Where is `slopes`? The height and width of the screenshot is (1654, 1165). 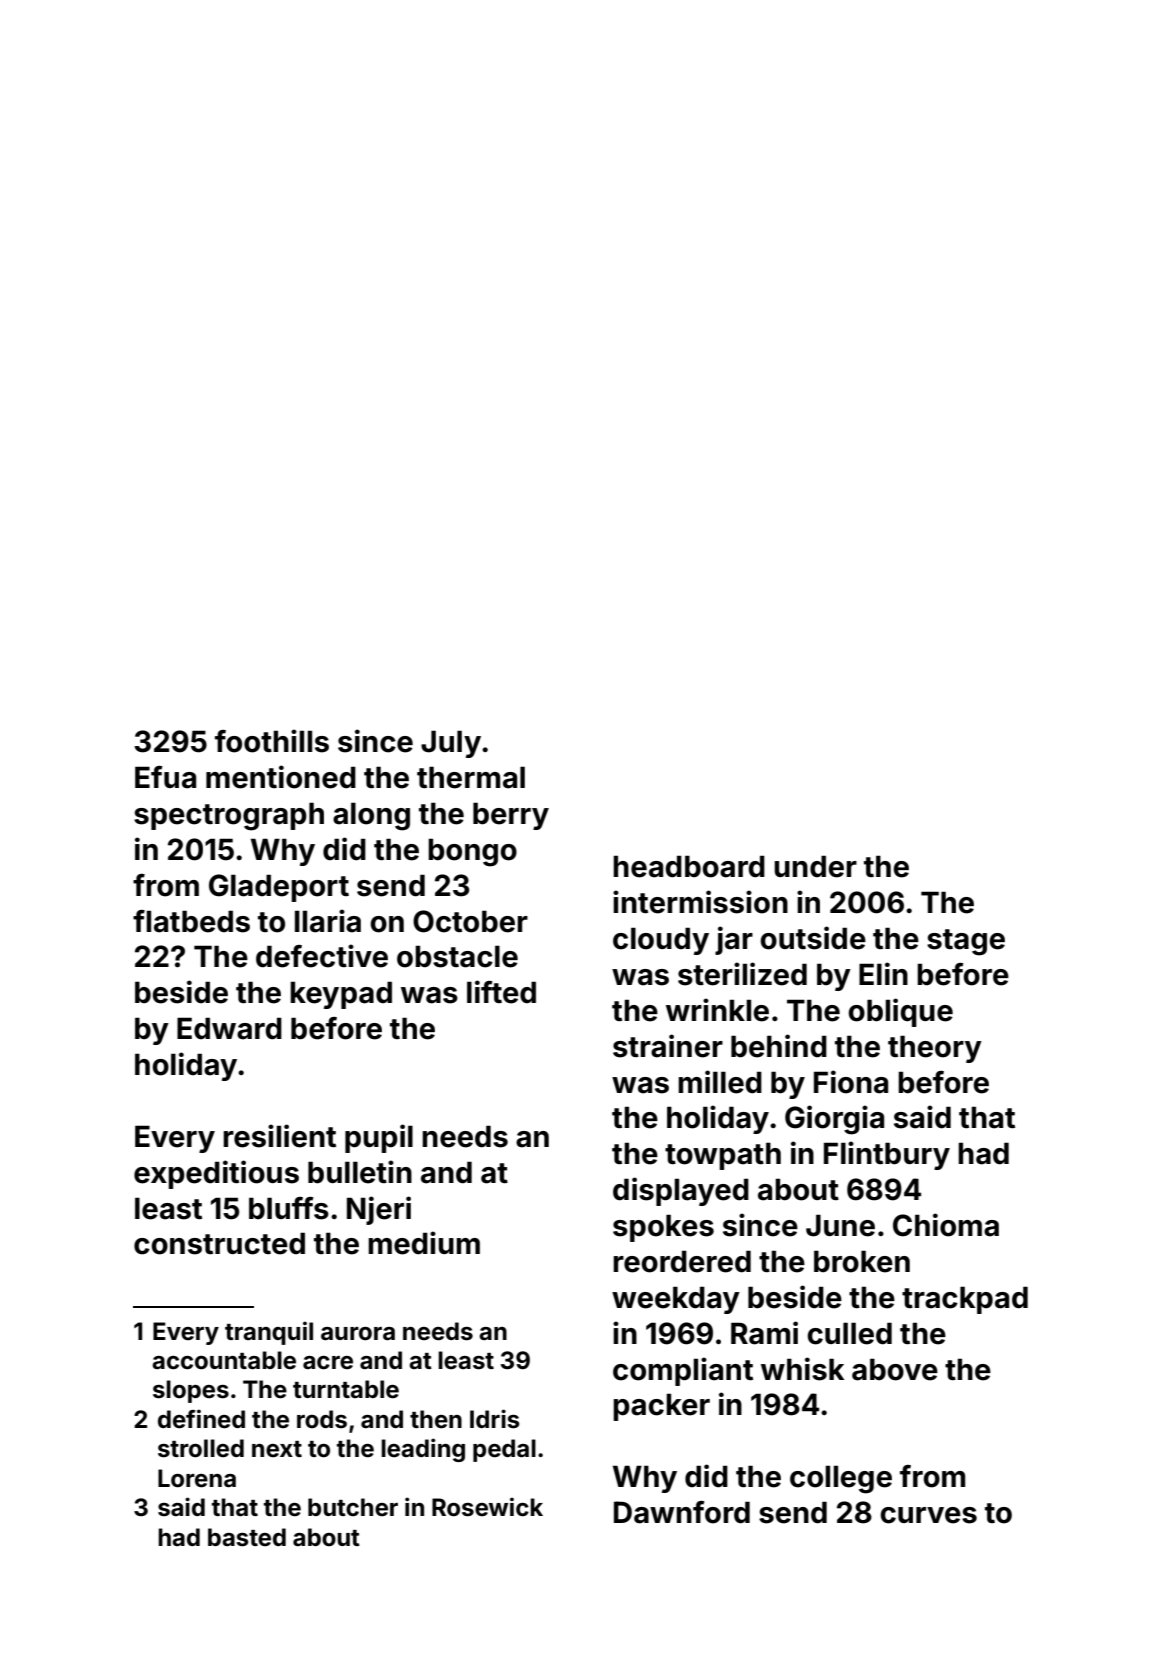
slopes is located at coordinates (191, 1391).
